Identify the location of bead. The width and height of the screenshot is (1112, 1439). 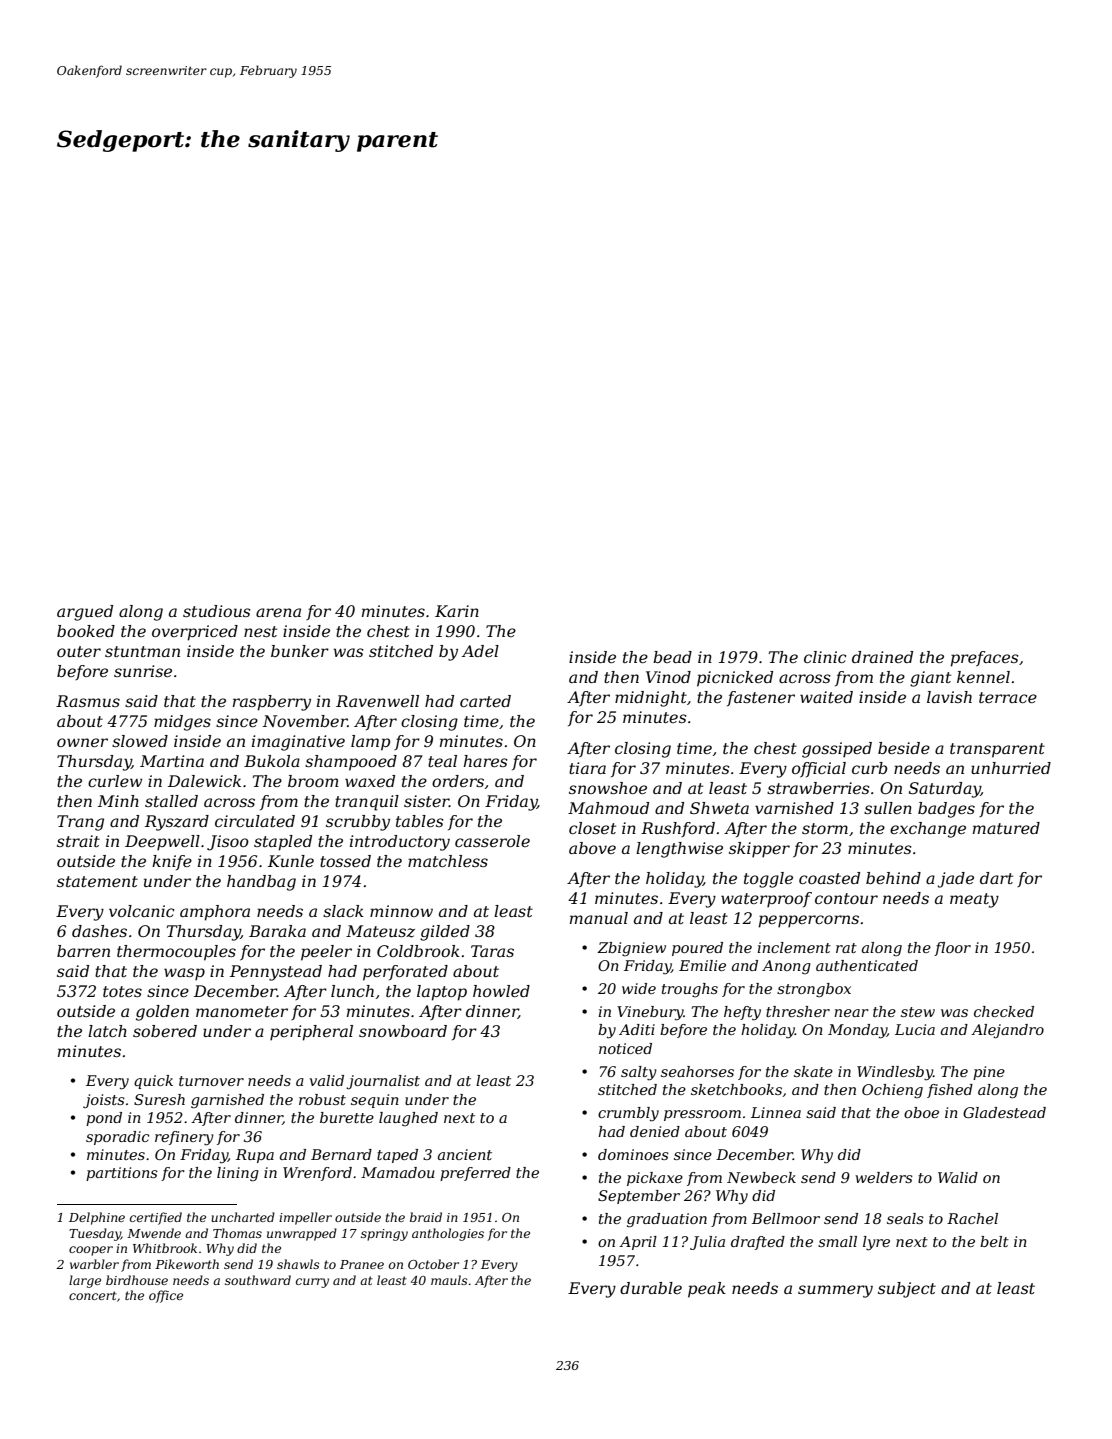
(672, 657).
